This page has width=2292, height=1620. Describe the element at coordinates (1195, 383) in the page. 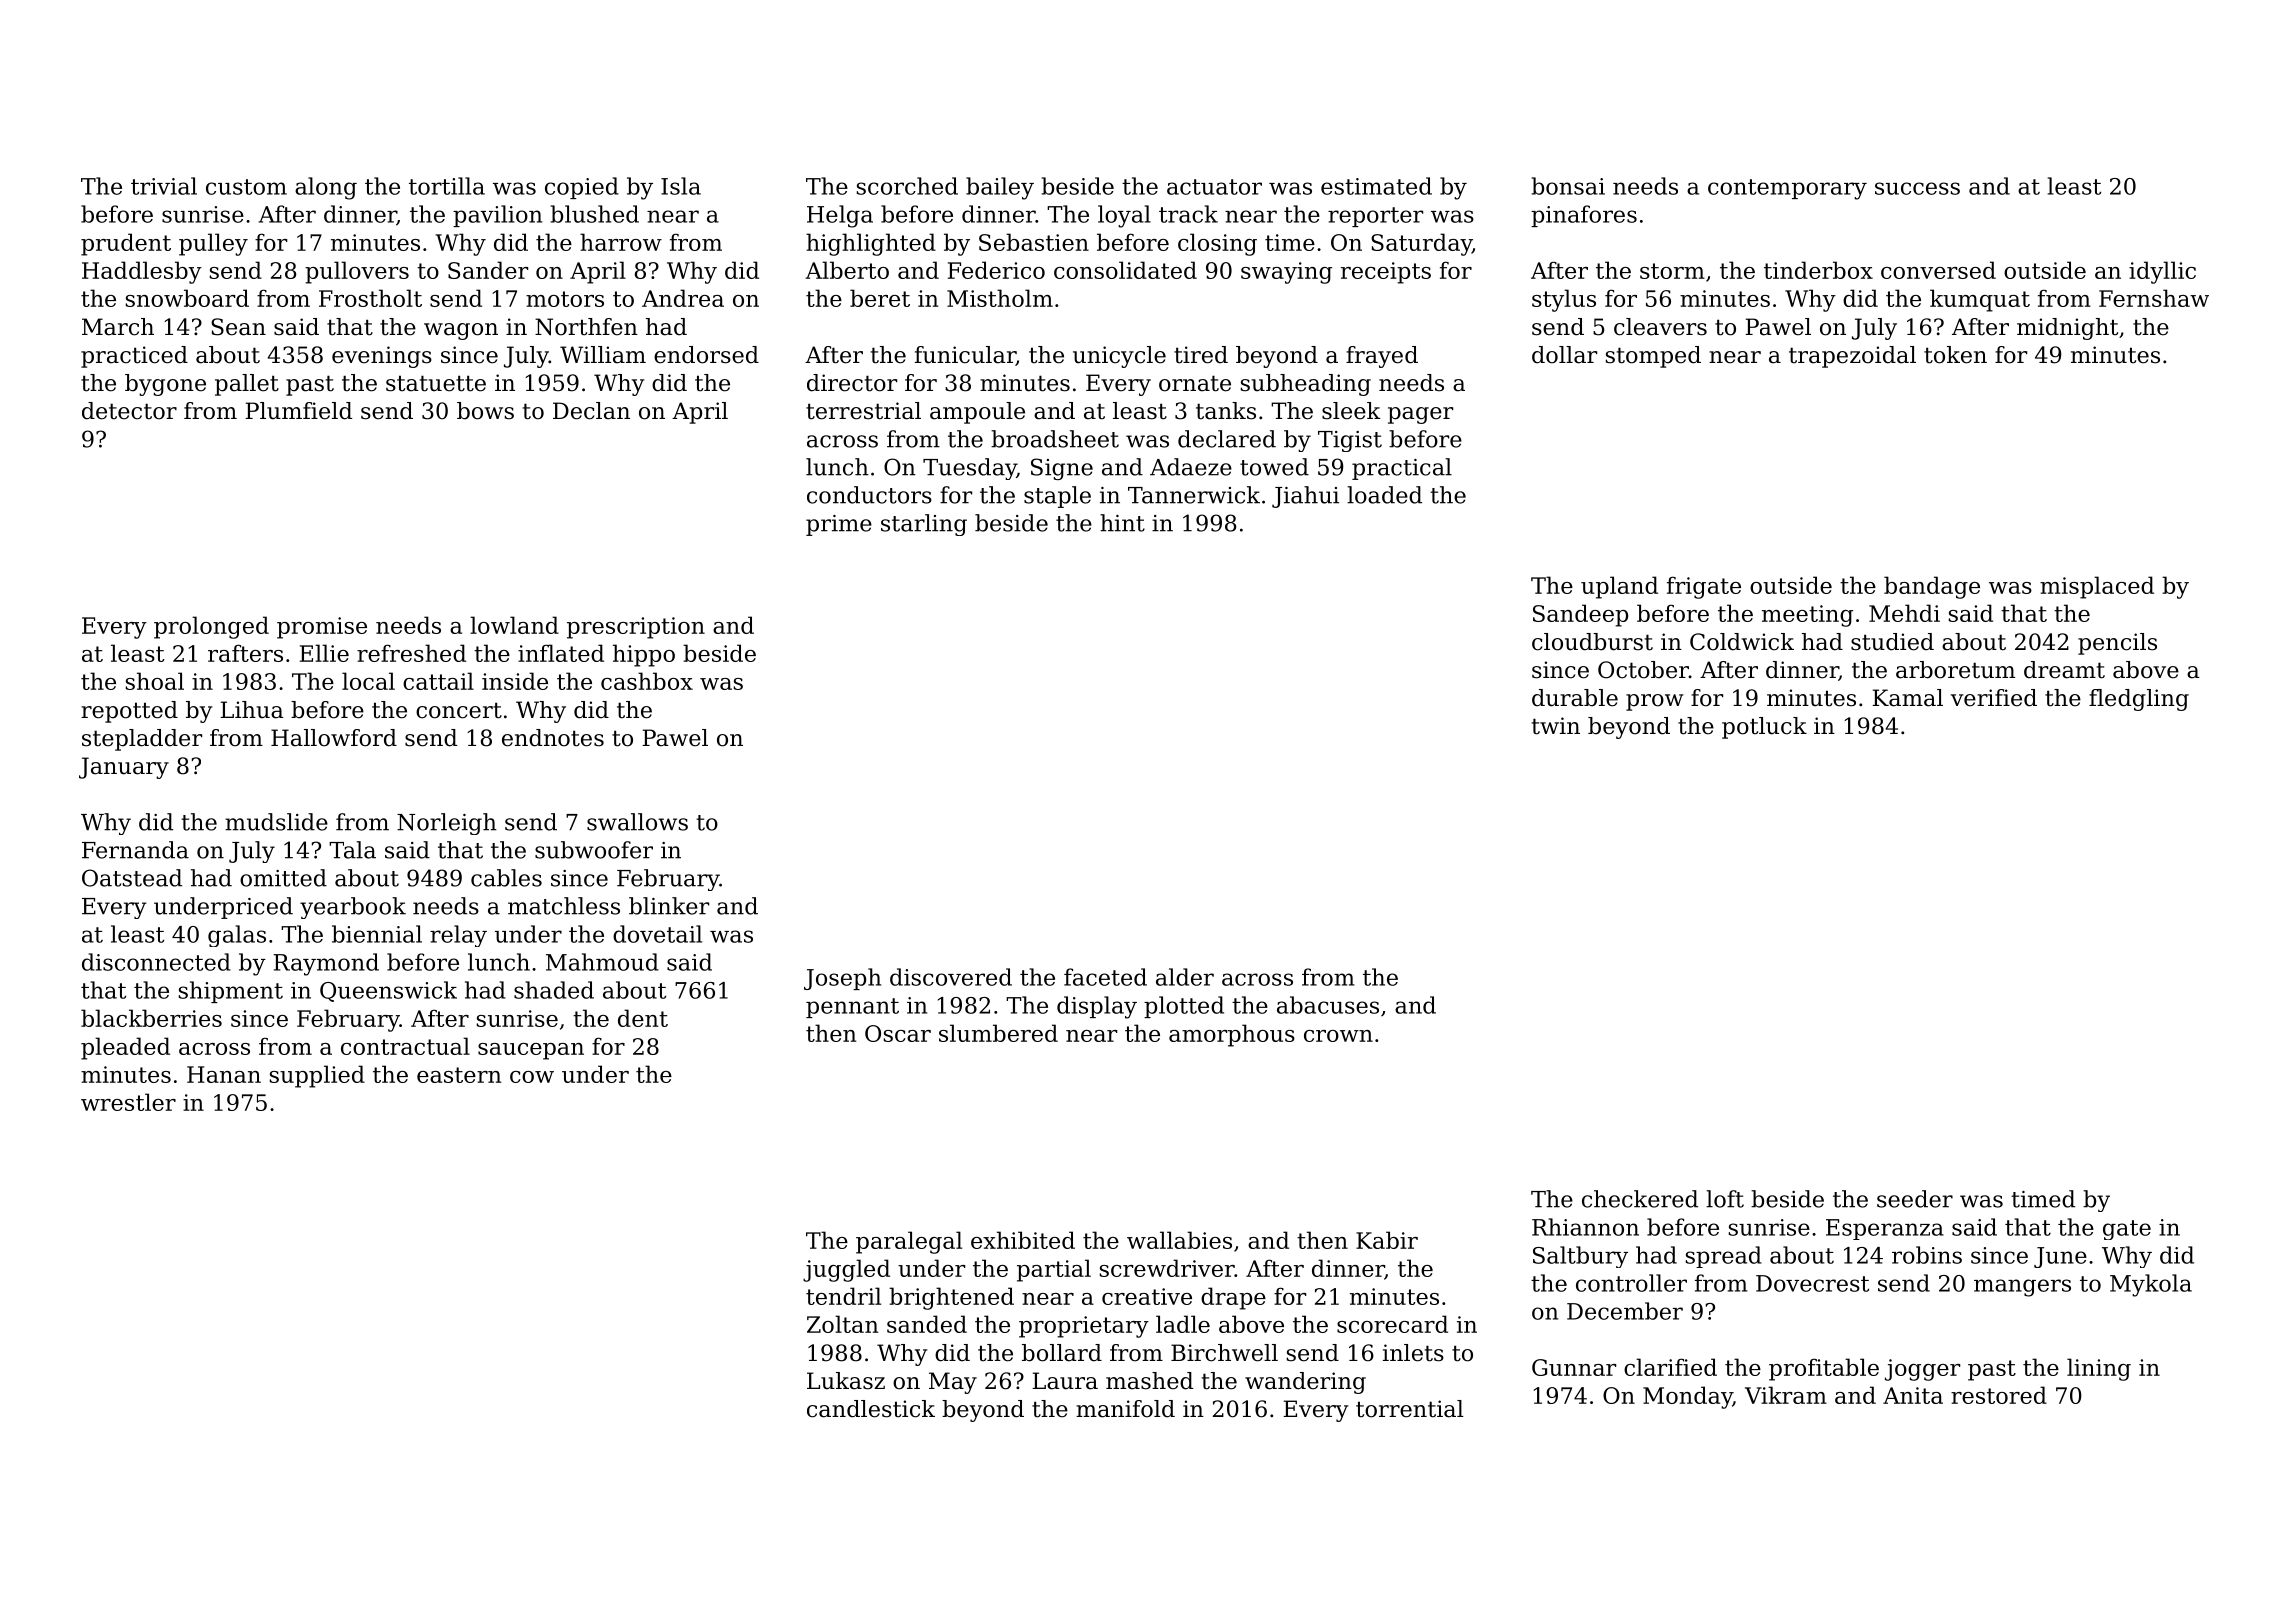

I see `ornate` at that location.
